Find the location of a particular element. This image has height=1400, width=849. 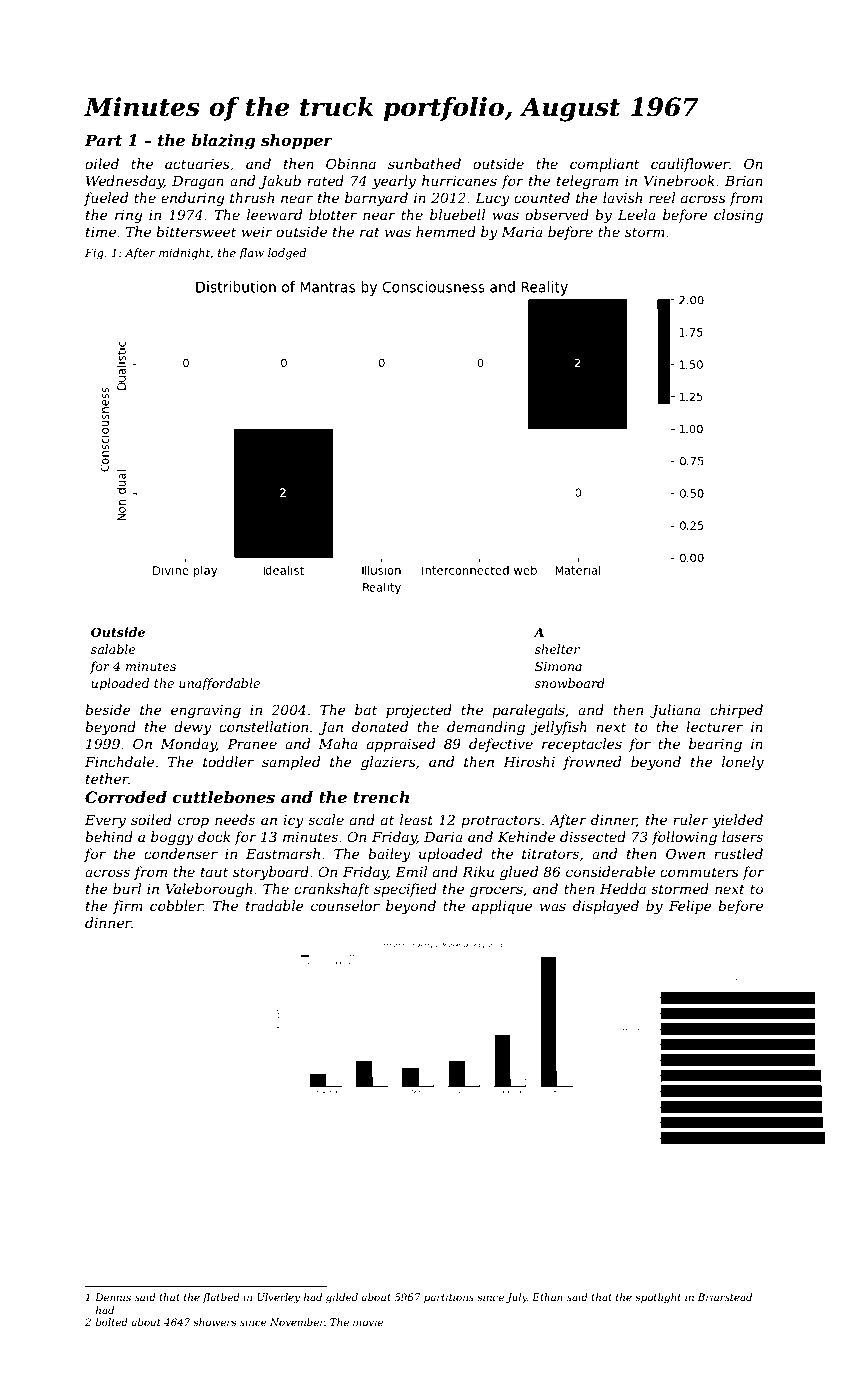

flatbed is located at coordinates (221, 1298).
